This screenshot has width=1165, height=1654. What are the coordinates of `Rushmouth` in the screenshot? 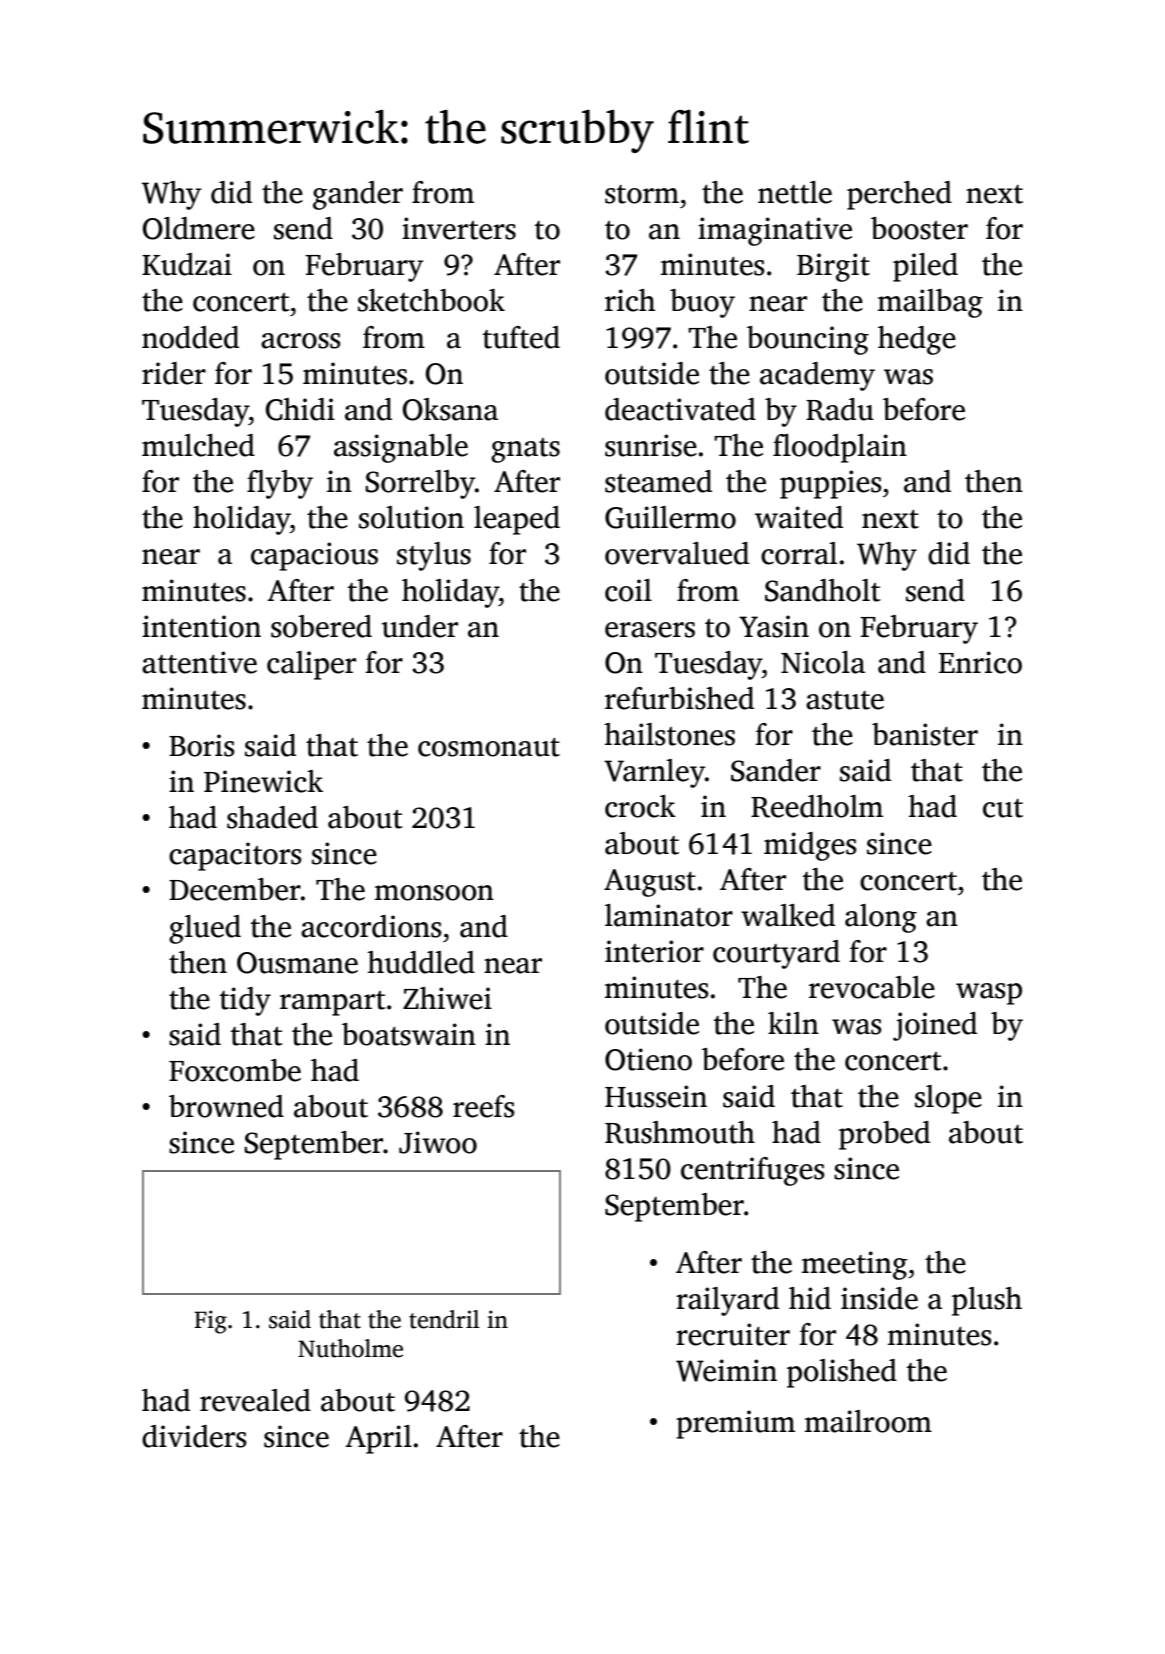 It's located at (680, 1132).
